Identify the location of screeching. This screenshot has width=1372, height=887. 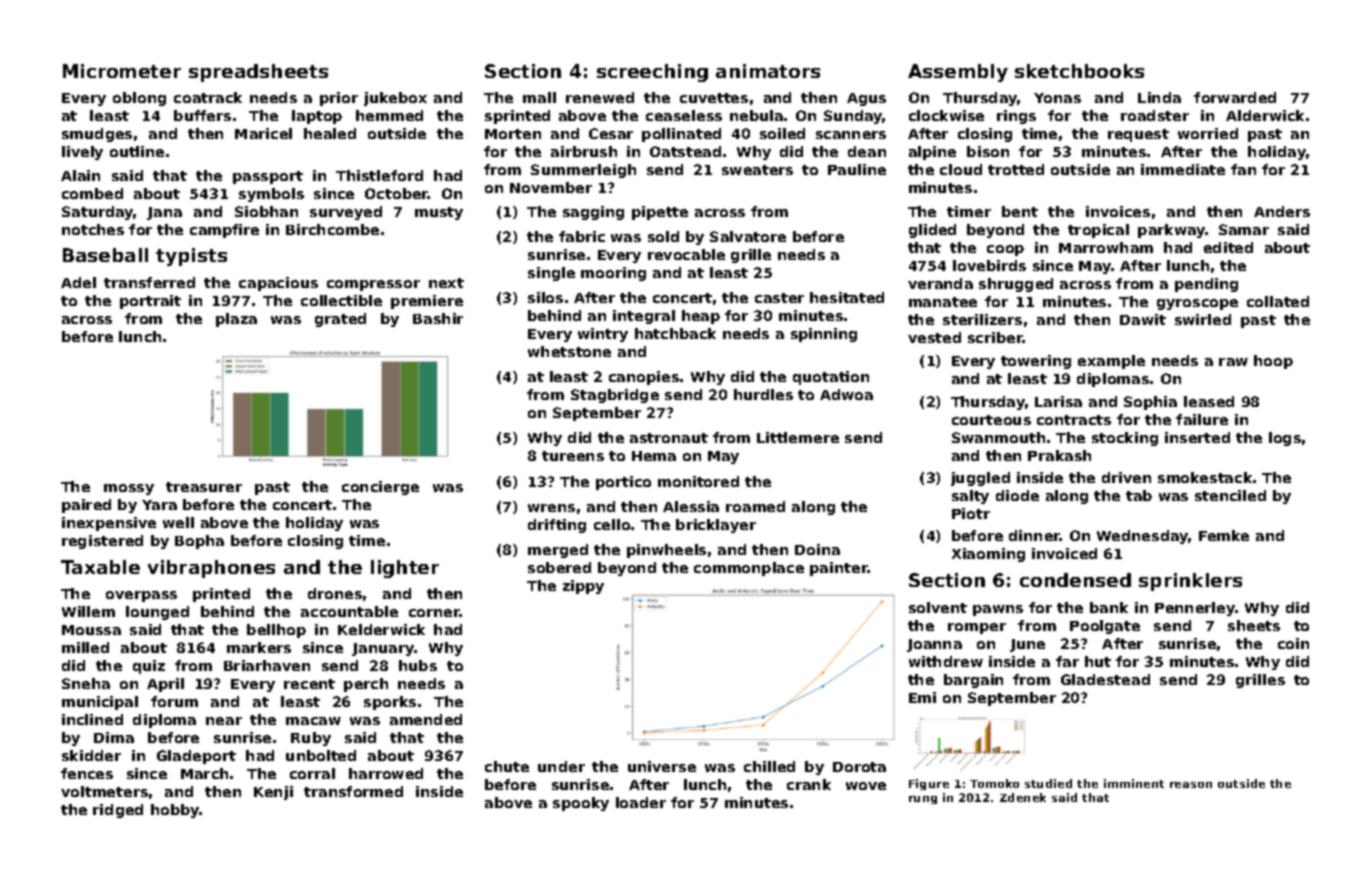
(652, 73).
